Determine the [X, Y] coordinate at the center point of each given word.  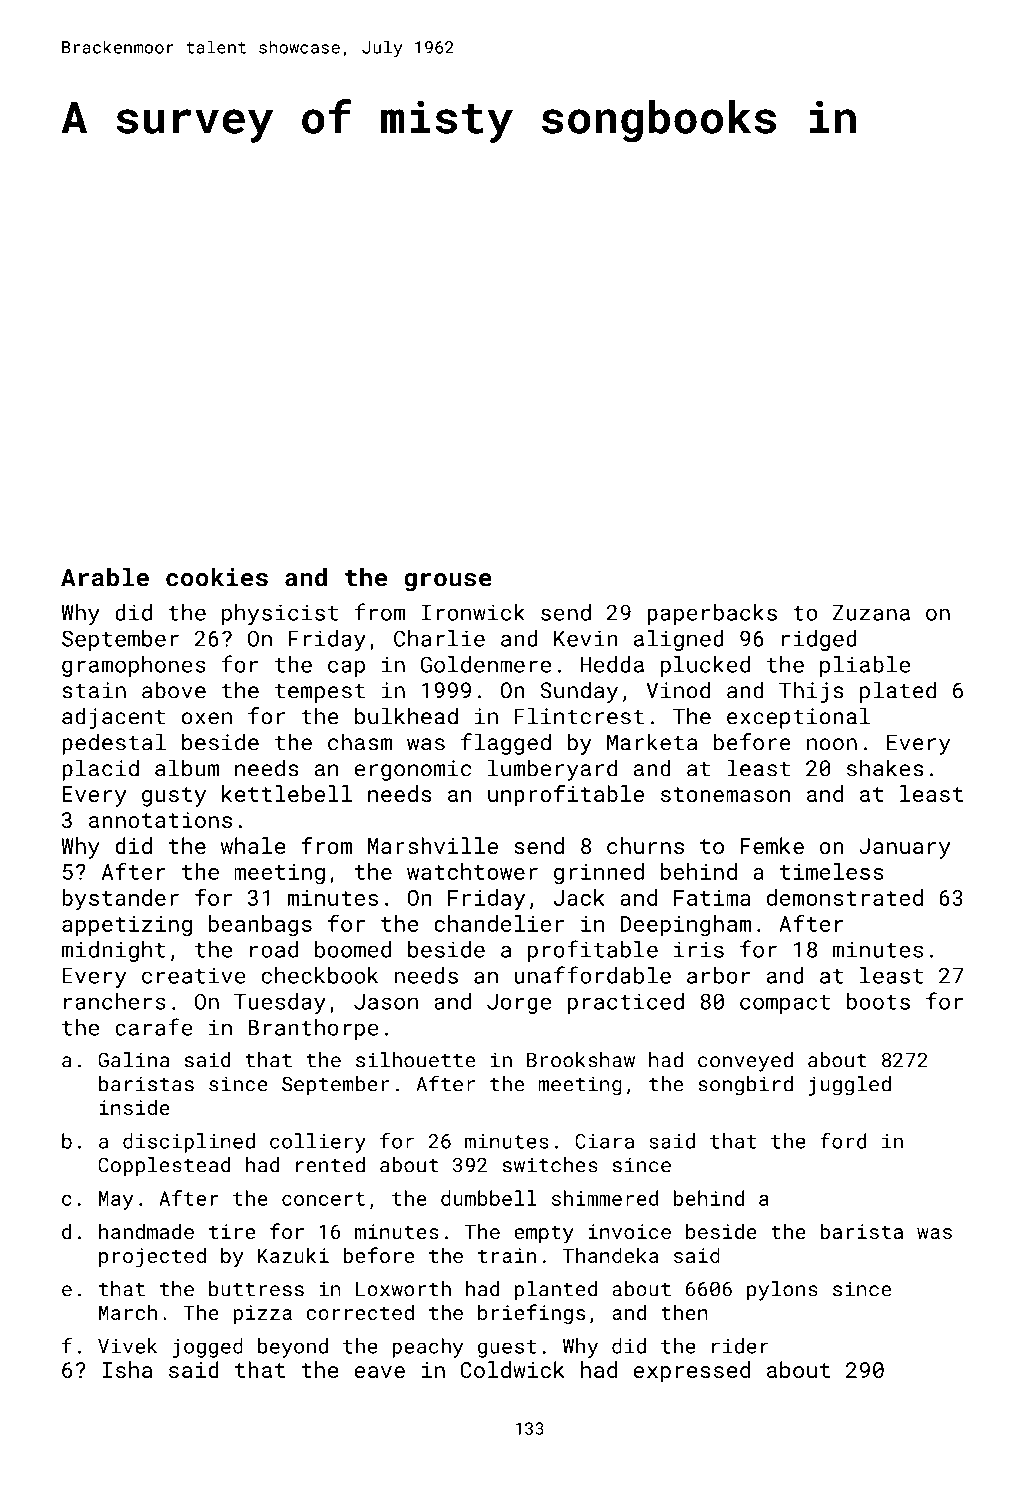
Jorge [519, 1004]
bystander [120, 900]
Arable [105, 577]
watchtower [472, 871]
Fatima [712, 898]
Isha [127, 1369]
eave [379, 1372]
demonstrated [845, 897]
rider [740, 1346]
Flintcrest [579, 716]
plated [898, 692]
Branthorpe [313, 1029]
